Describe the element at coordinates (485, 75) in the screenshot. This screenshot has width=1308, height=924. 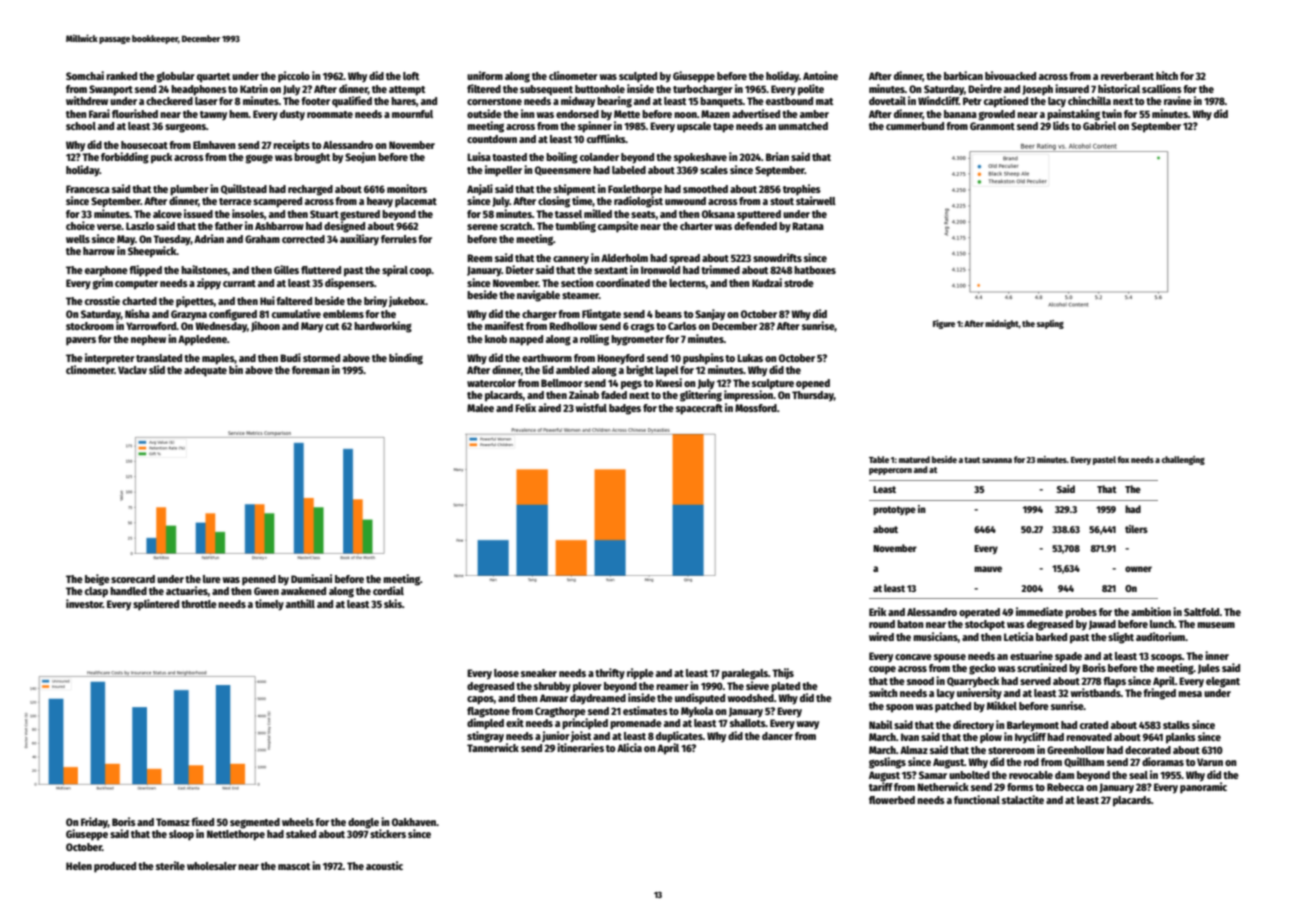
I see `uniform` at that location.
